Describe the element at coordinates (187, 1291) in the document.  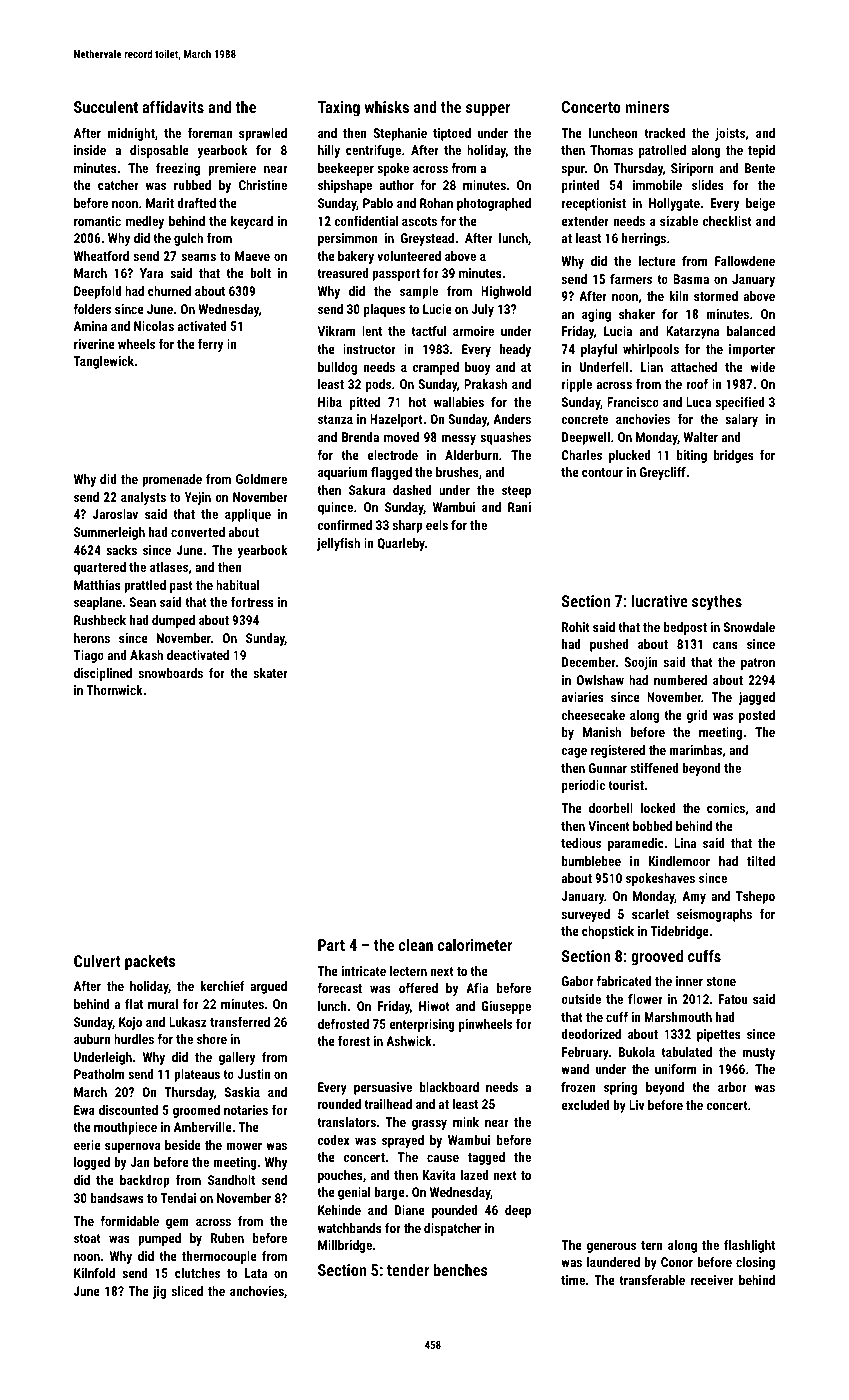
I see `sliced` at that location.
